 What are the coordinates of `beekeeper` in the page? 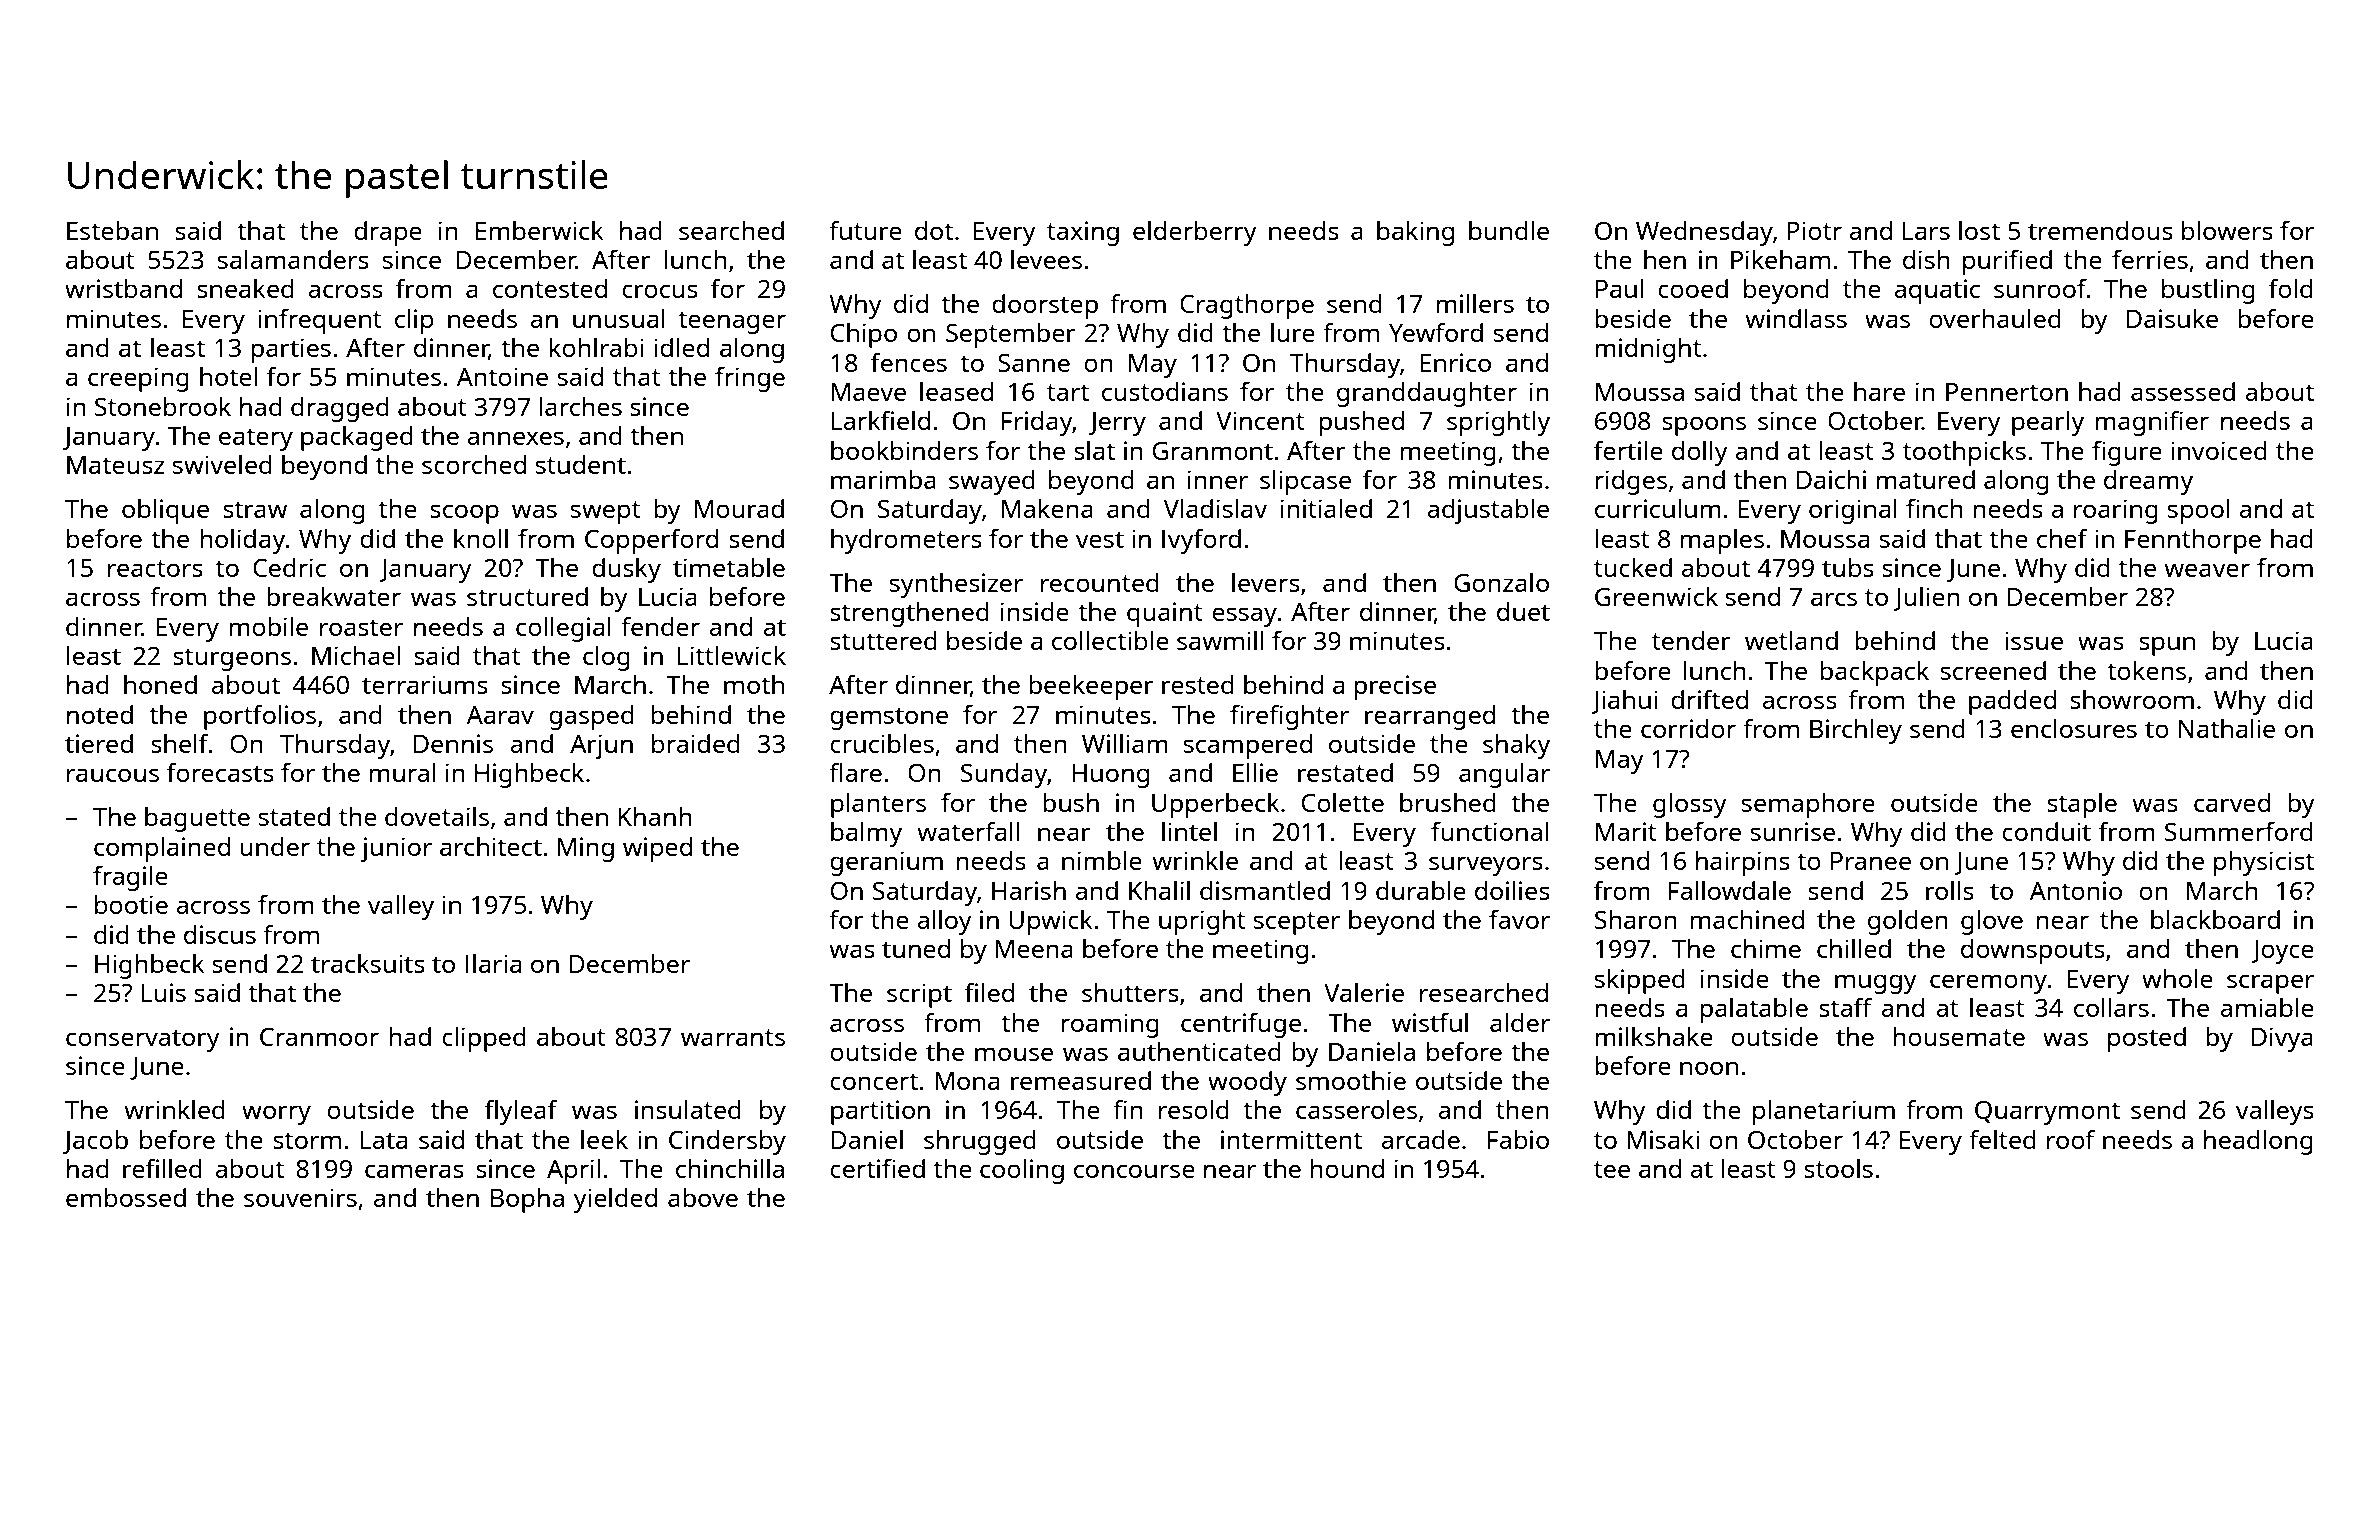 It's located at (1091, 687).
